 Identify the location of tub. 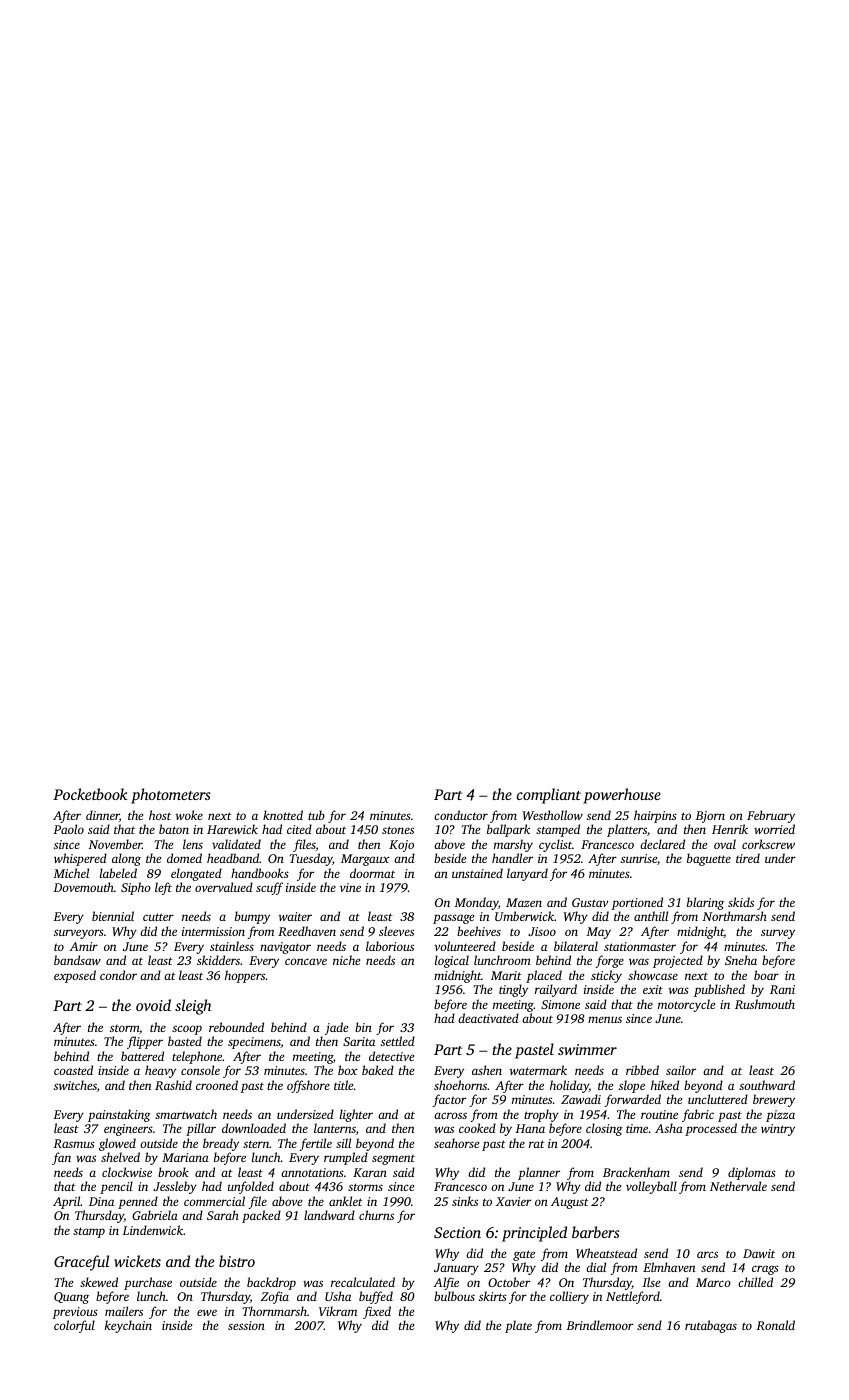
(316, 815).
